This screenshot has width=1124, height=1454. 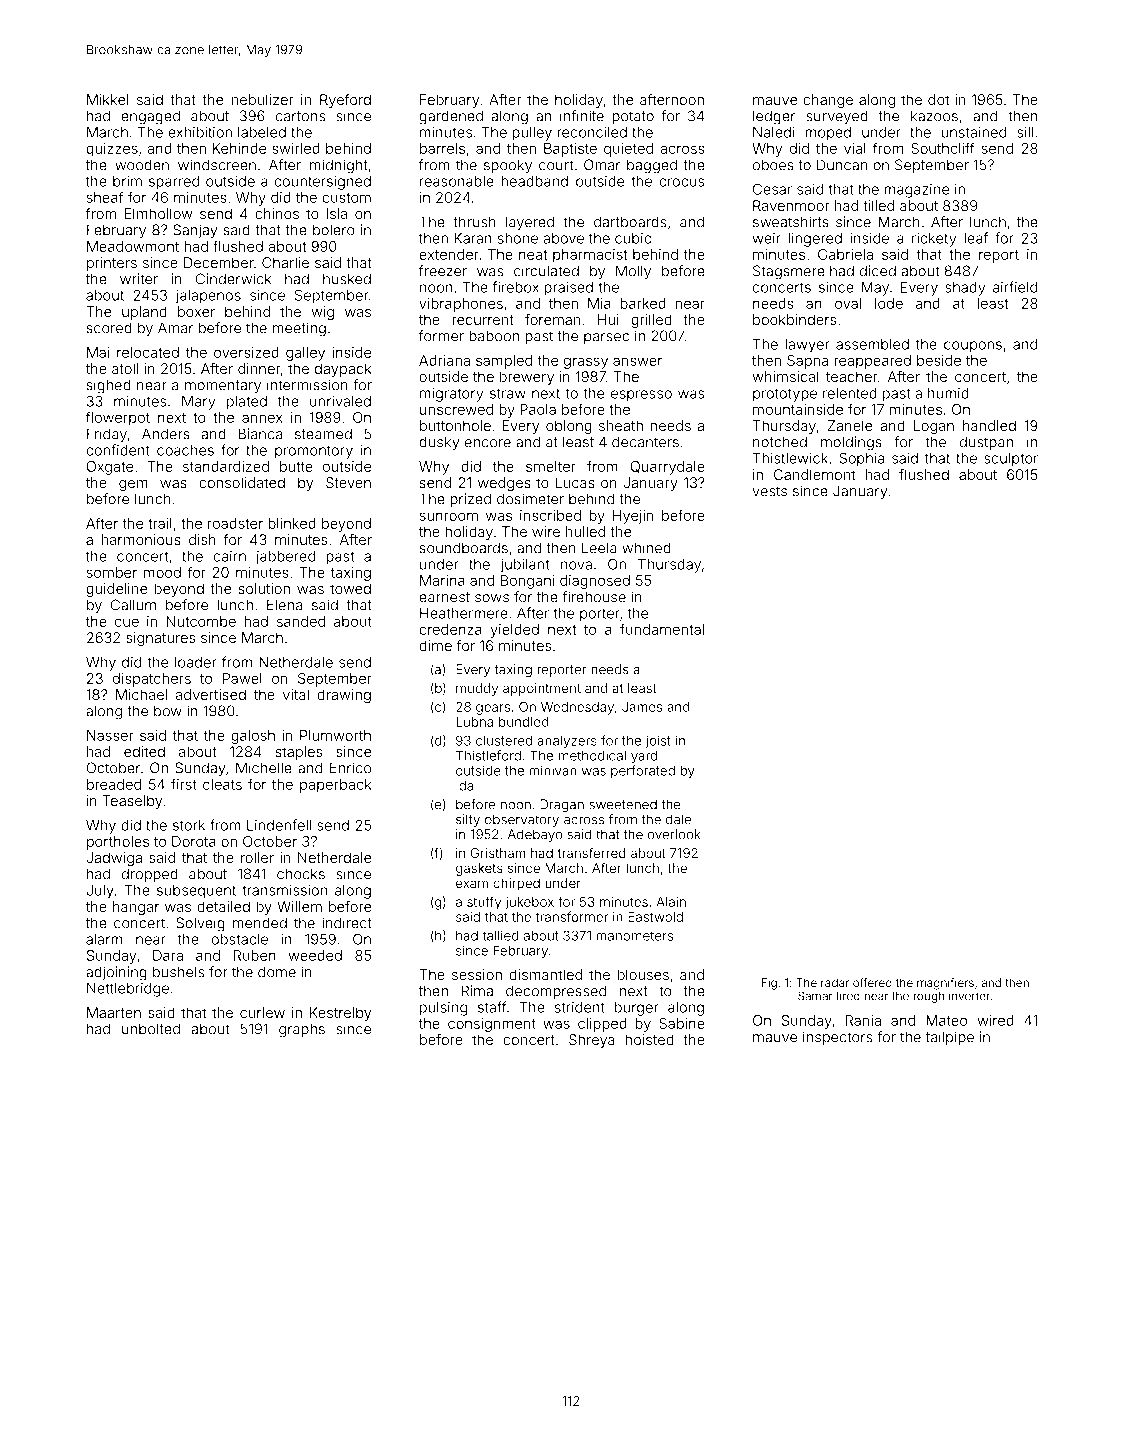 What do you see at coordinates (592, 1041) in the screenshot?
I see `Shreya` at bounding box center [592, 1041].
